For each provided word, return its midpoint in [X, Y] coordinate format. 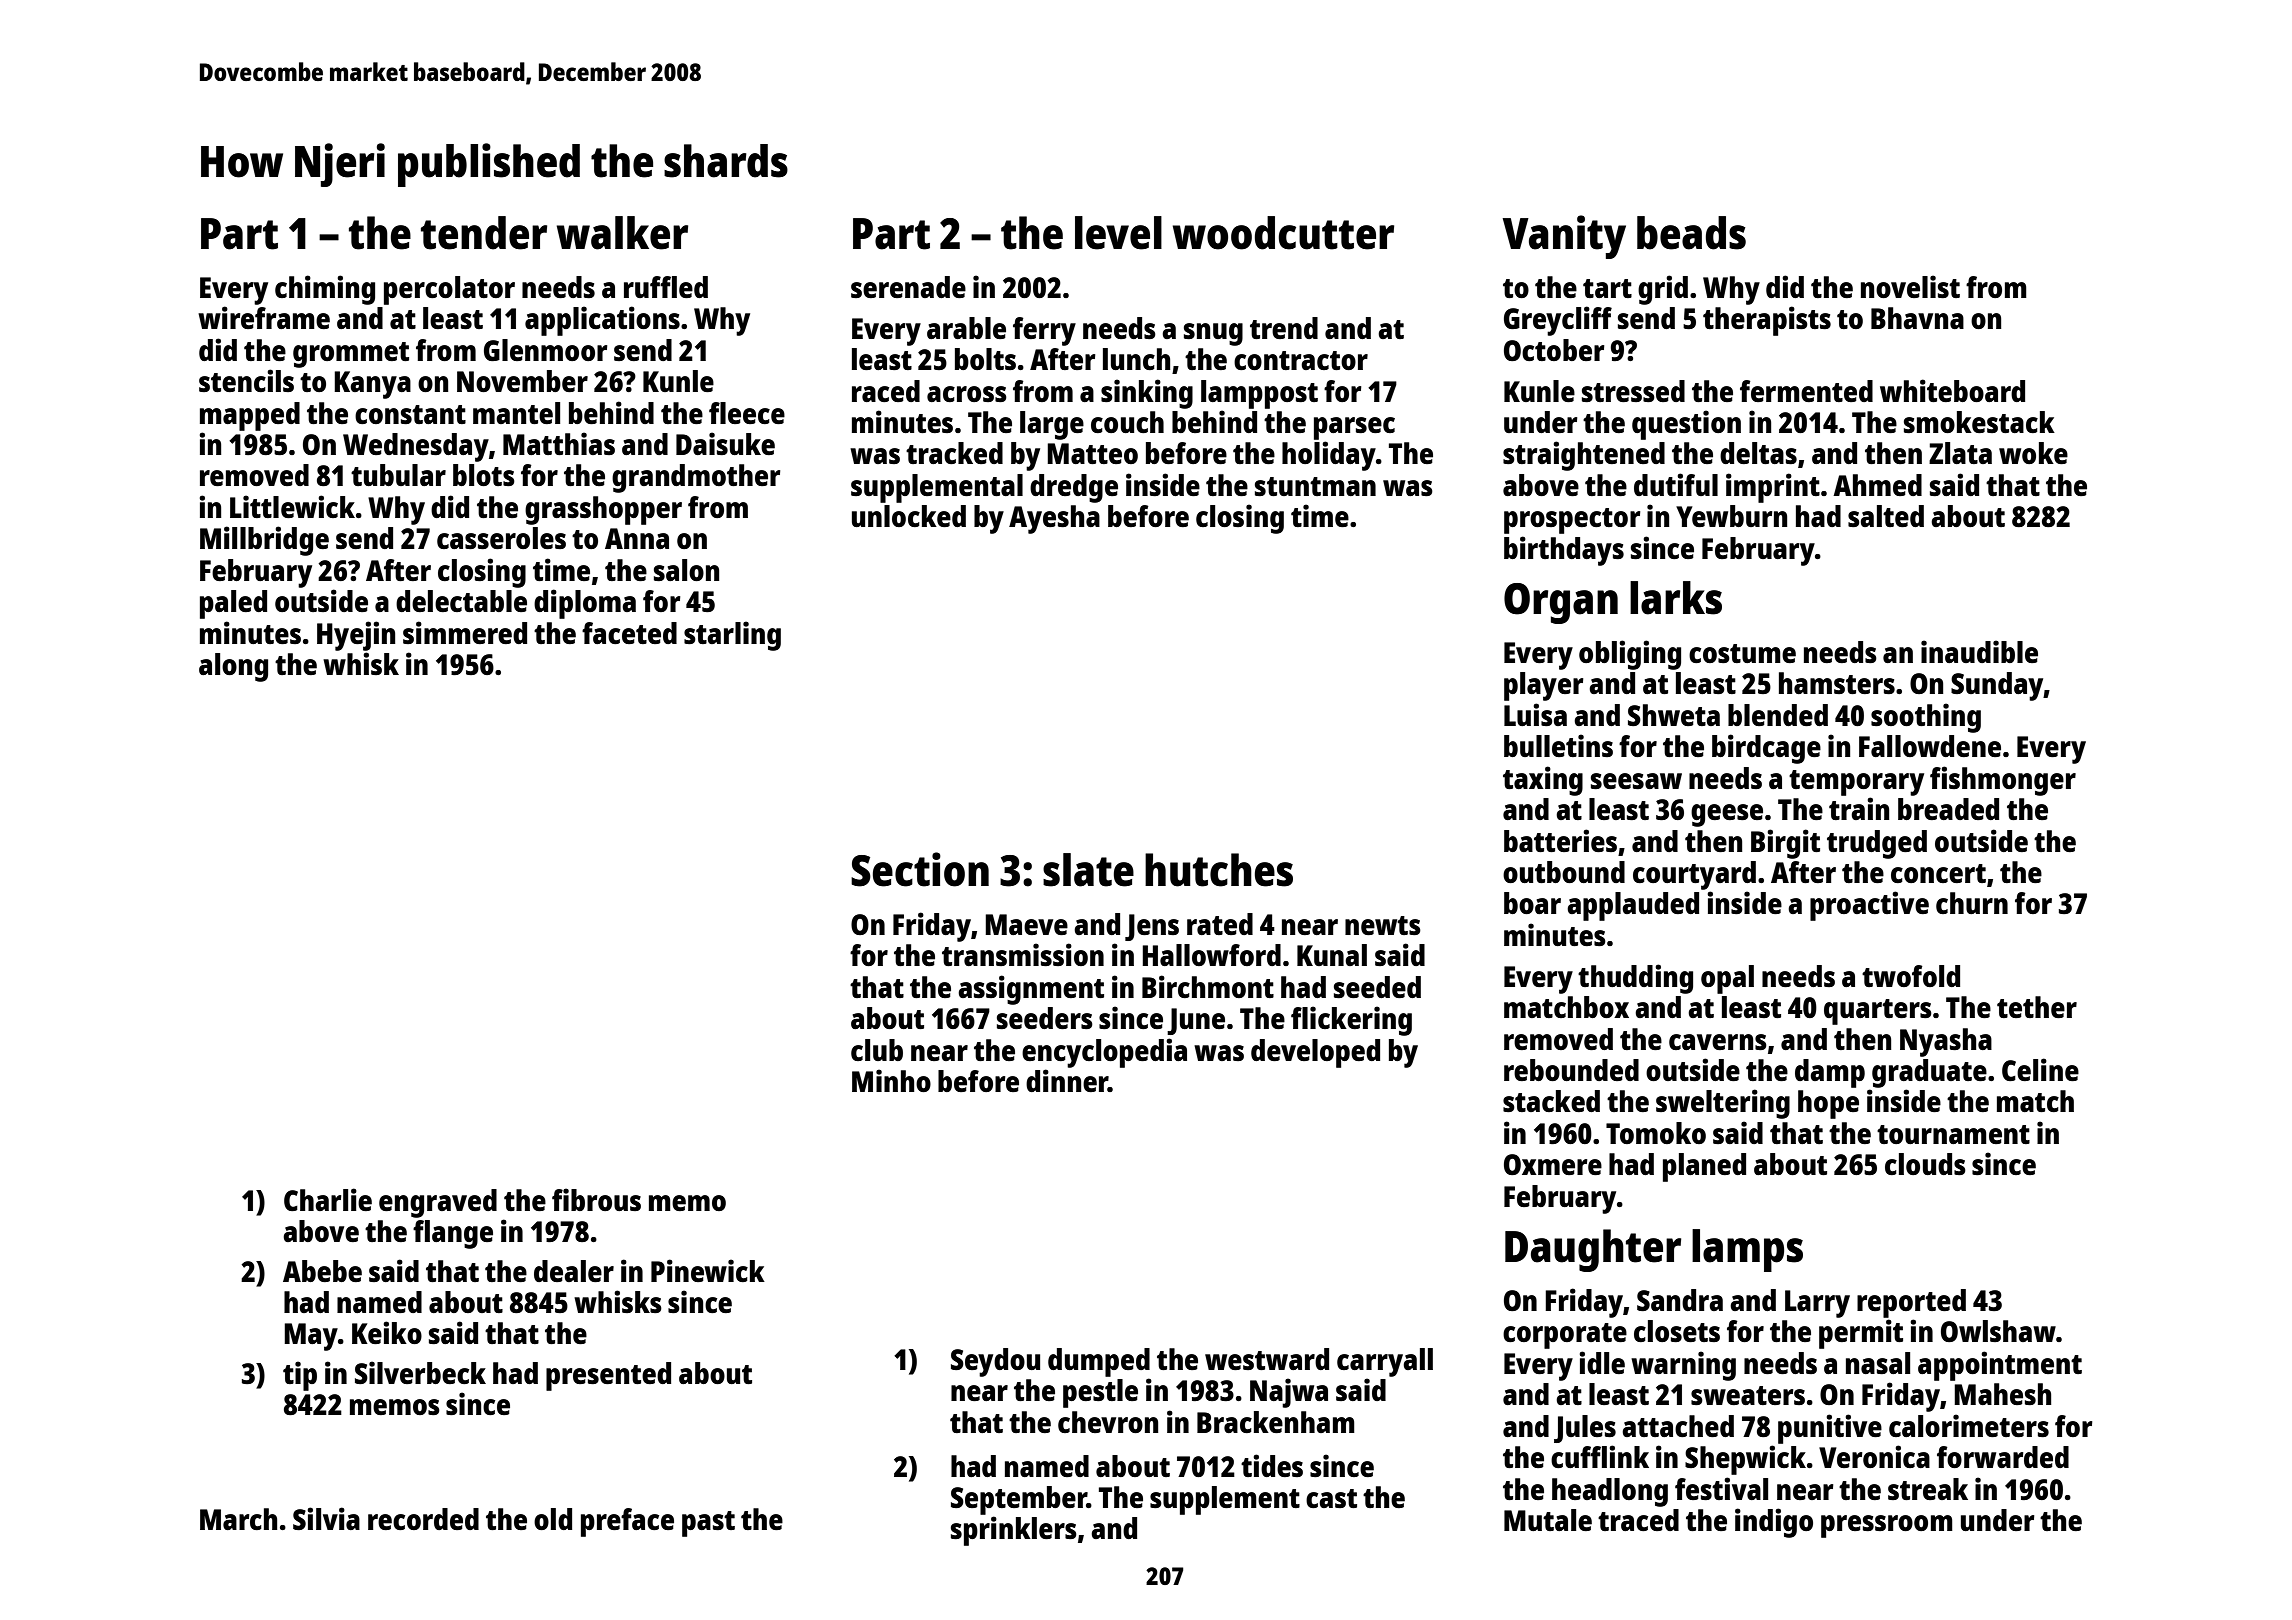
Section [920, 869]
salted [1886, 516]
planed [1704, 1167]
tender [484, 233]
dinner [1067, 1080]
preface [627, 1522]
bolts [985, 359]
